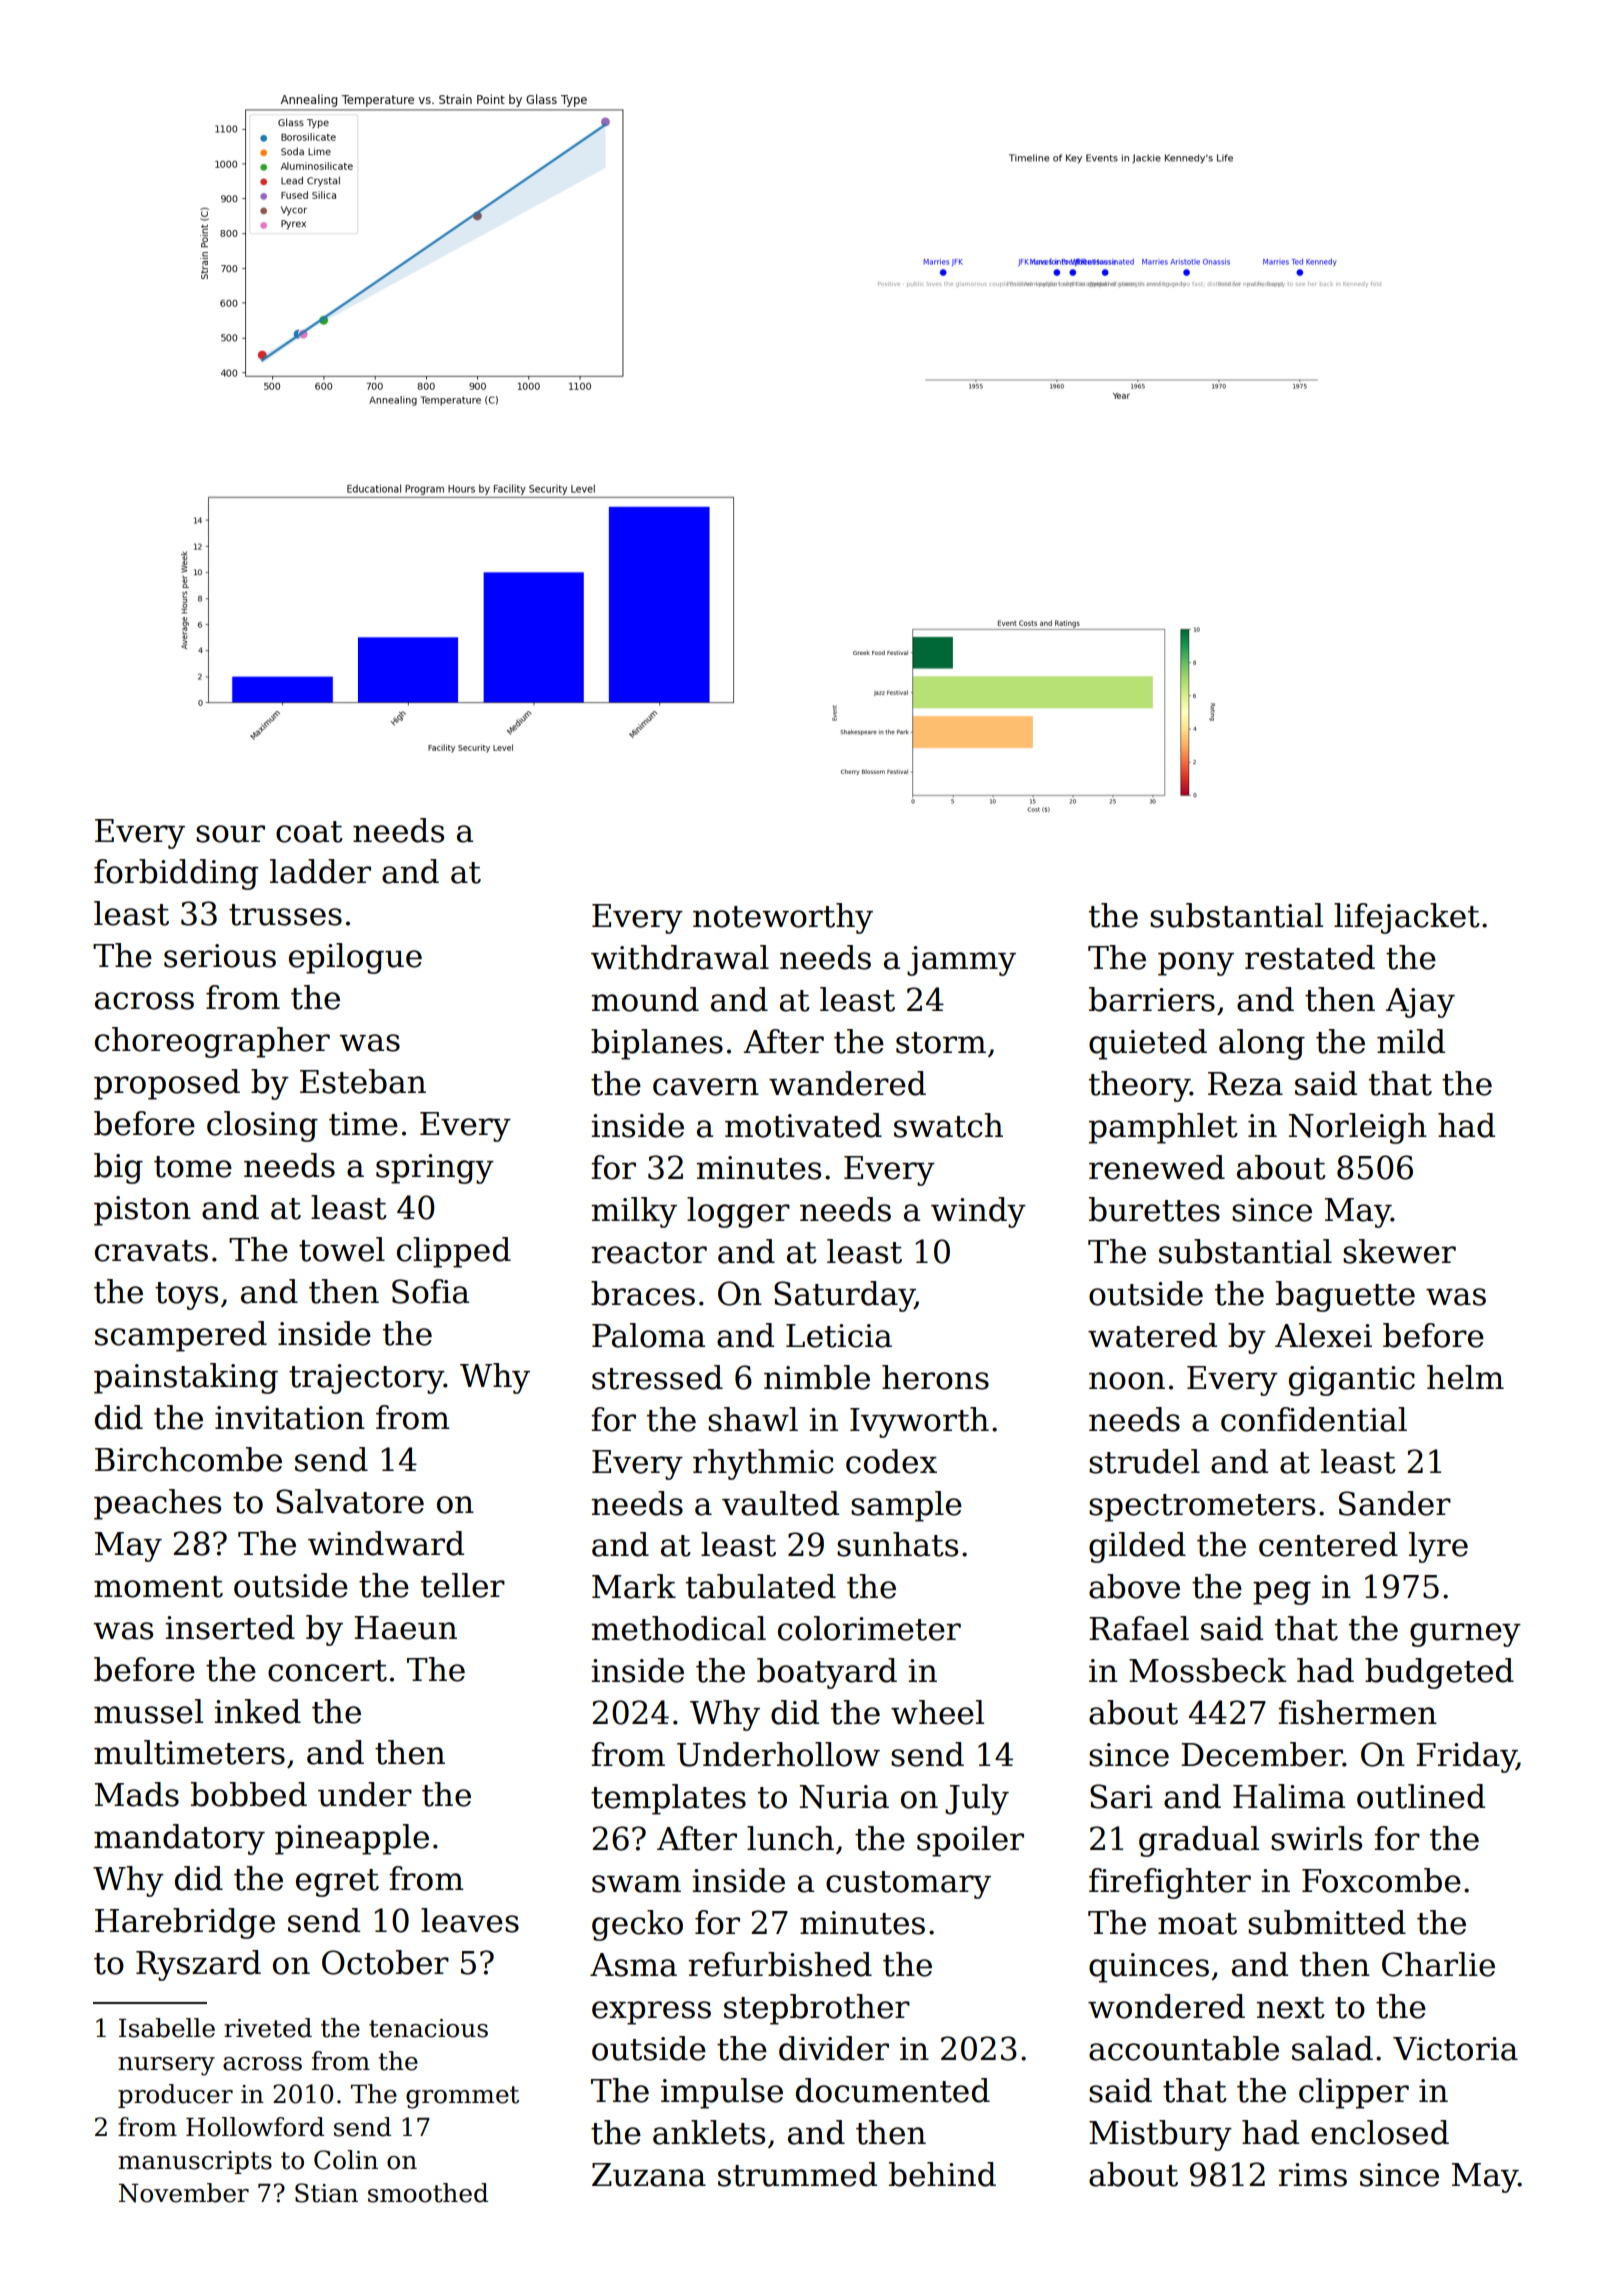 This screenshot has height=2292, width=1620. What do you see at coordinates (462, 2097) in the screenshot?
I see `grommet` at bounding box center [462, 2097].
